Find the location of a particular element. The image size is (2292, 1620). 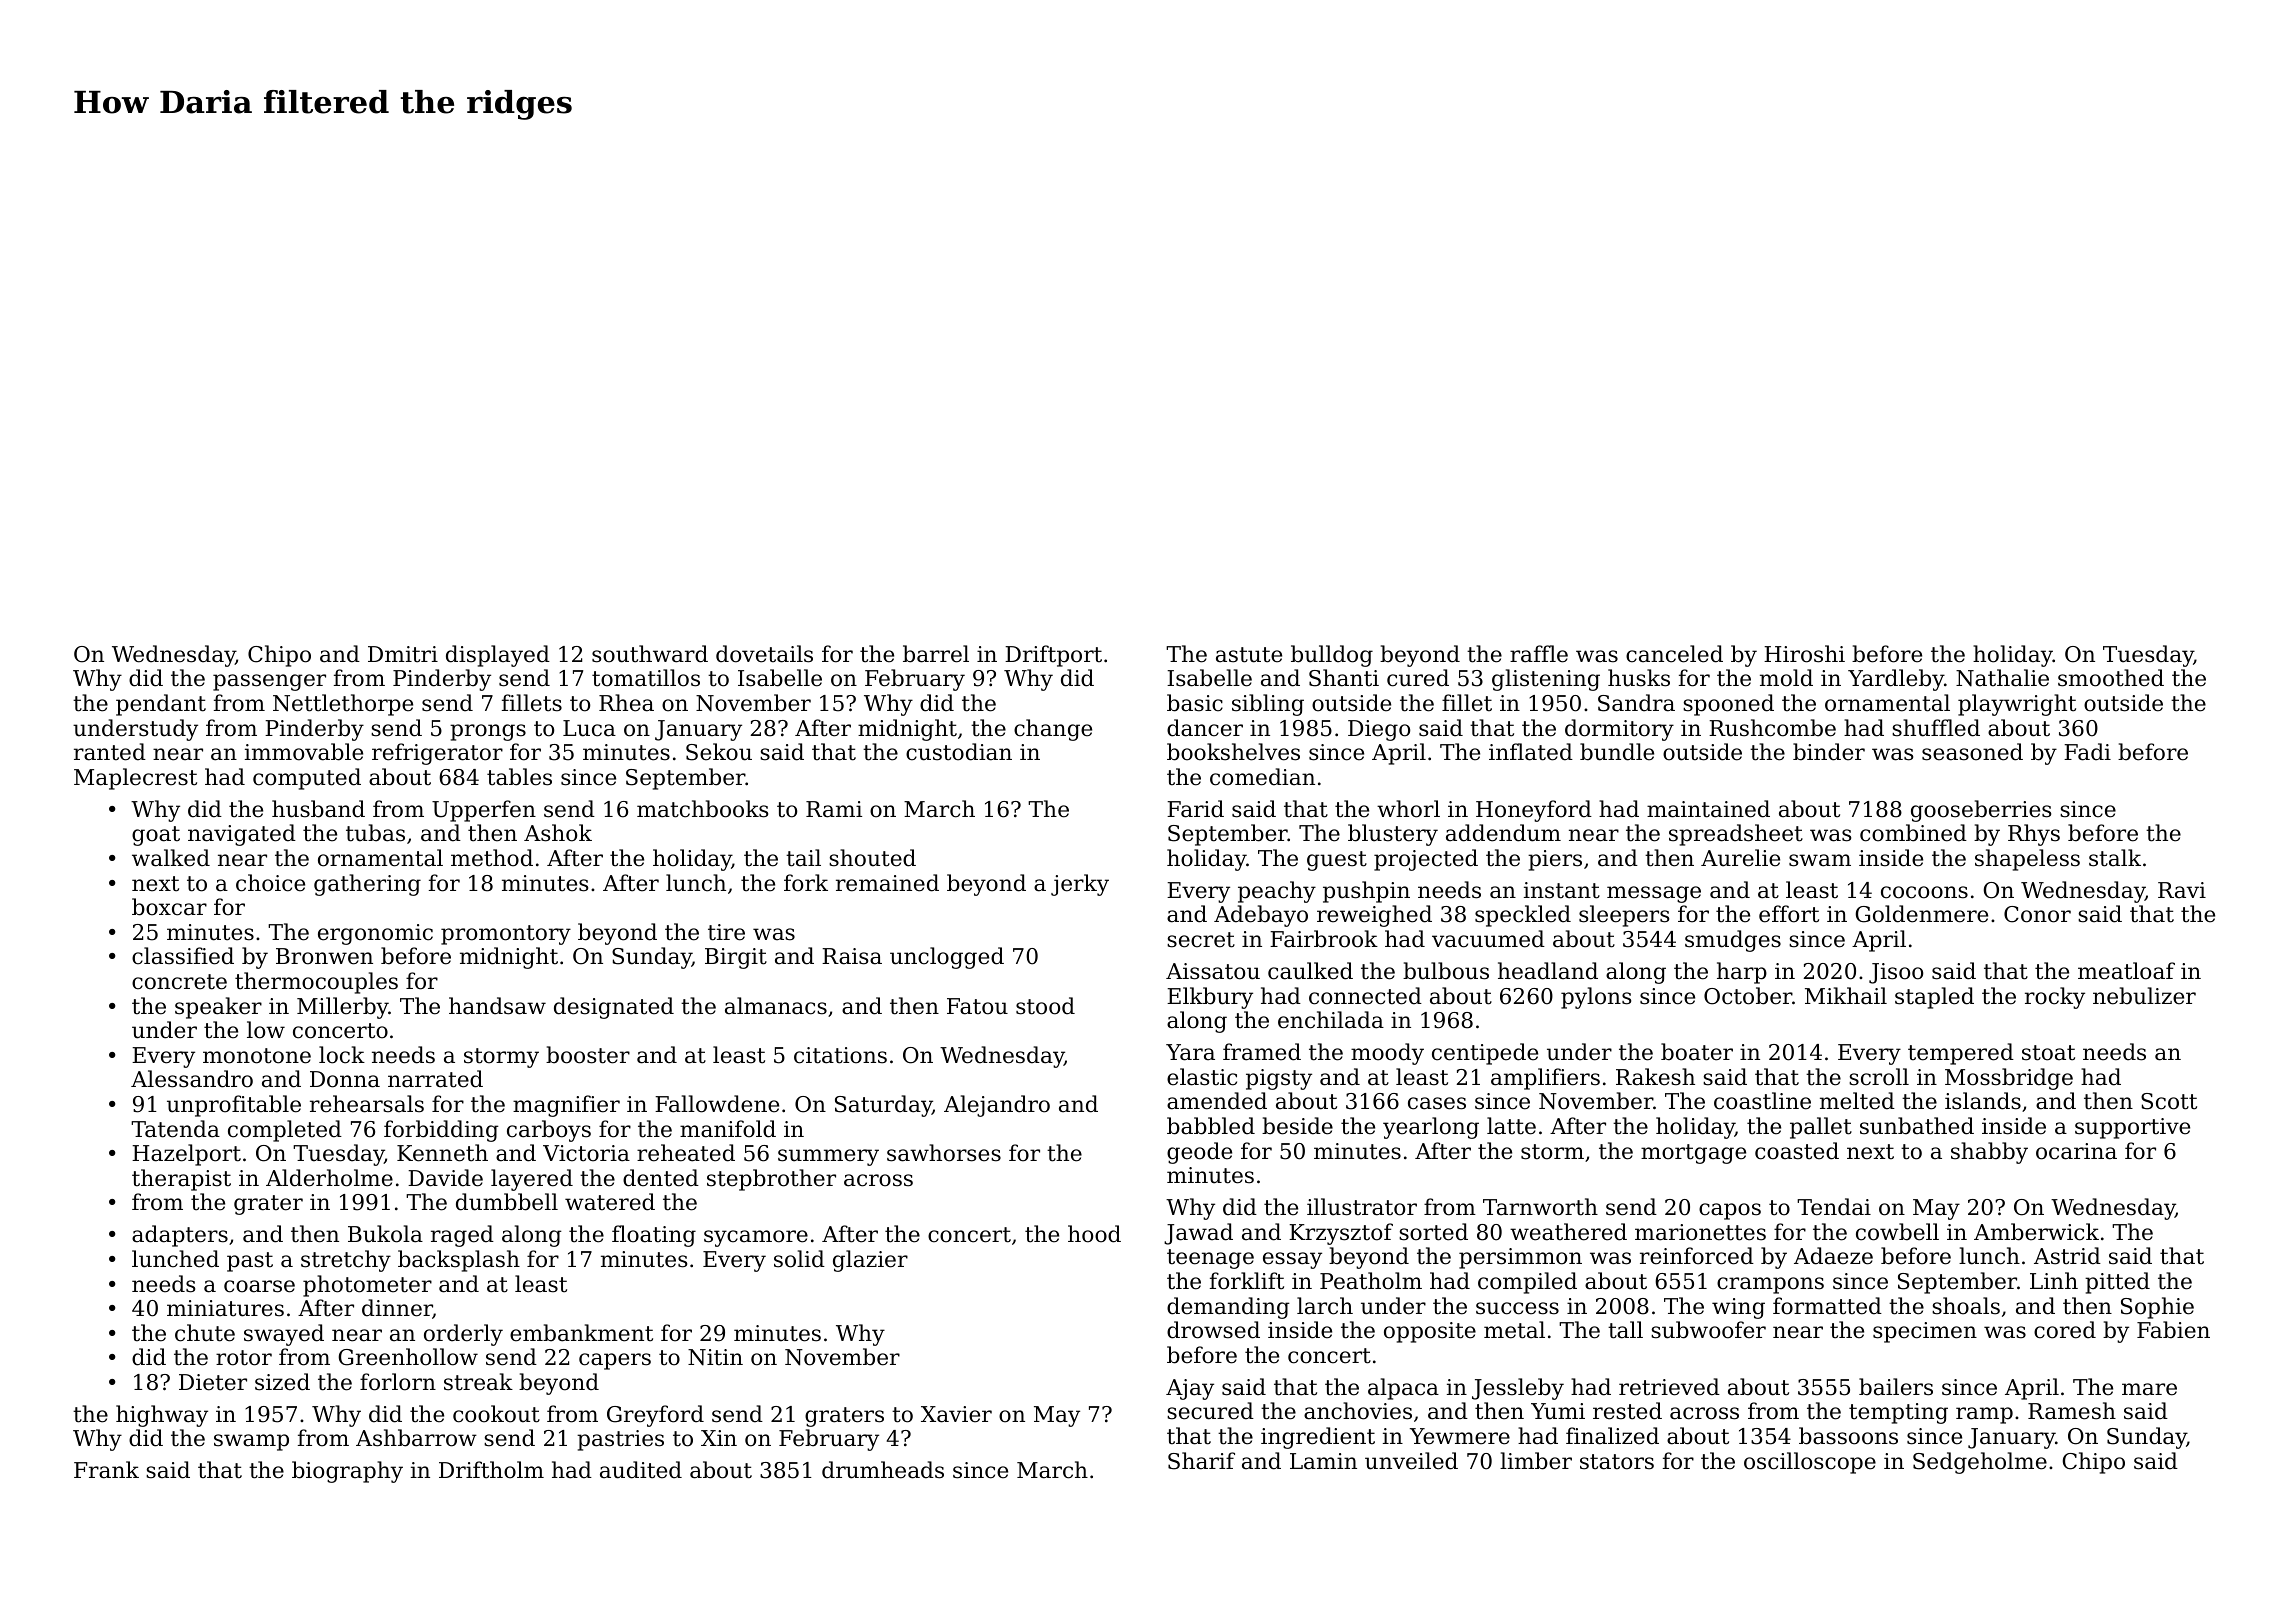

tempered is located at coordinates (1961, 1054).
